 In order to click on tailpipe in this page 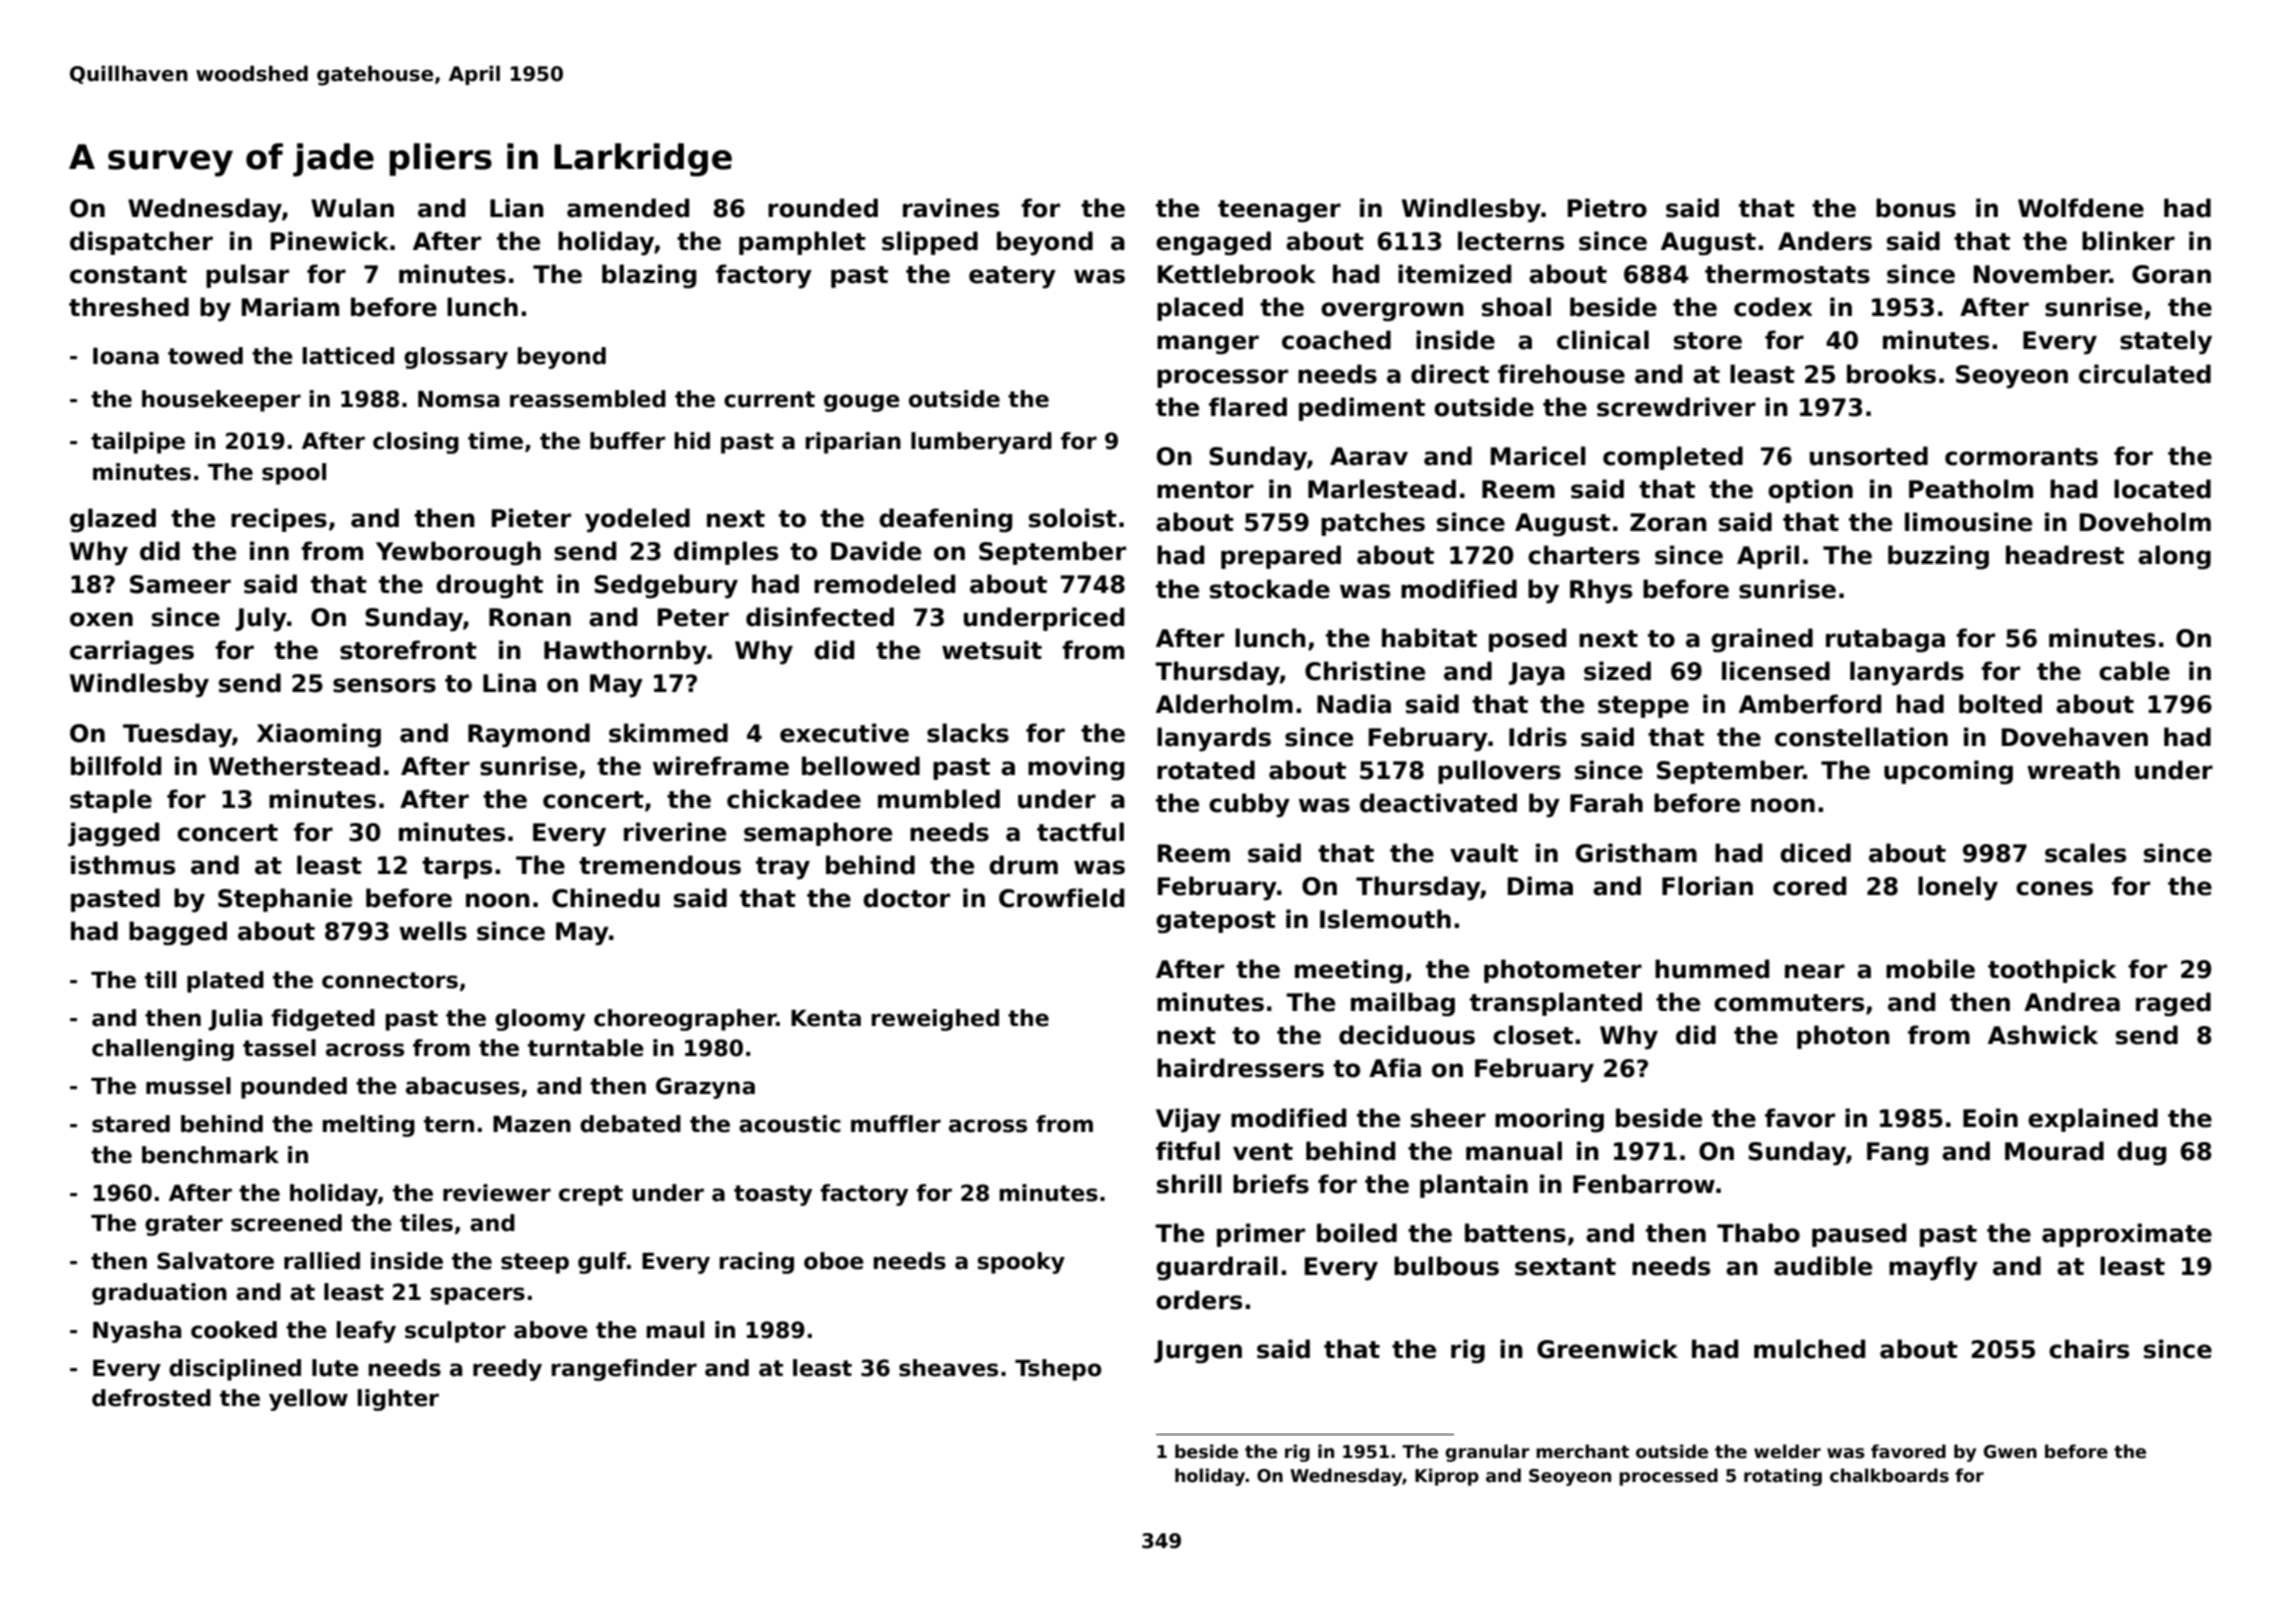, I will do `click(138, 443)`.
